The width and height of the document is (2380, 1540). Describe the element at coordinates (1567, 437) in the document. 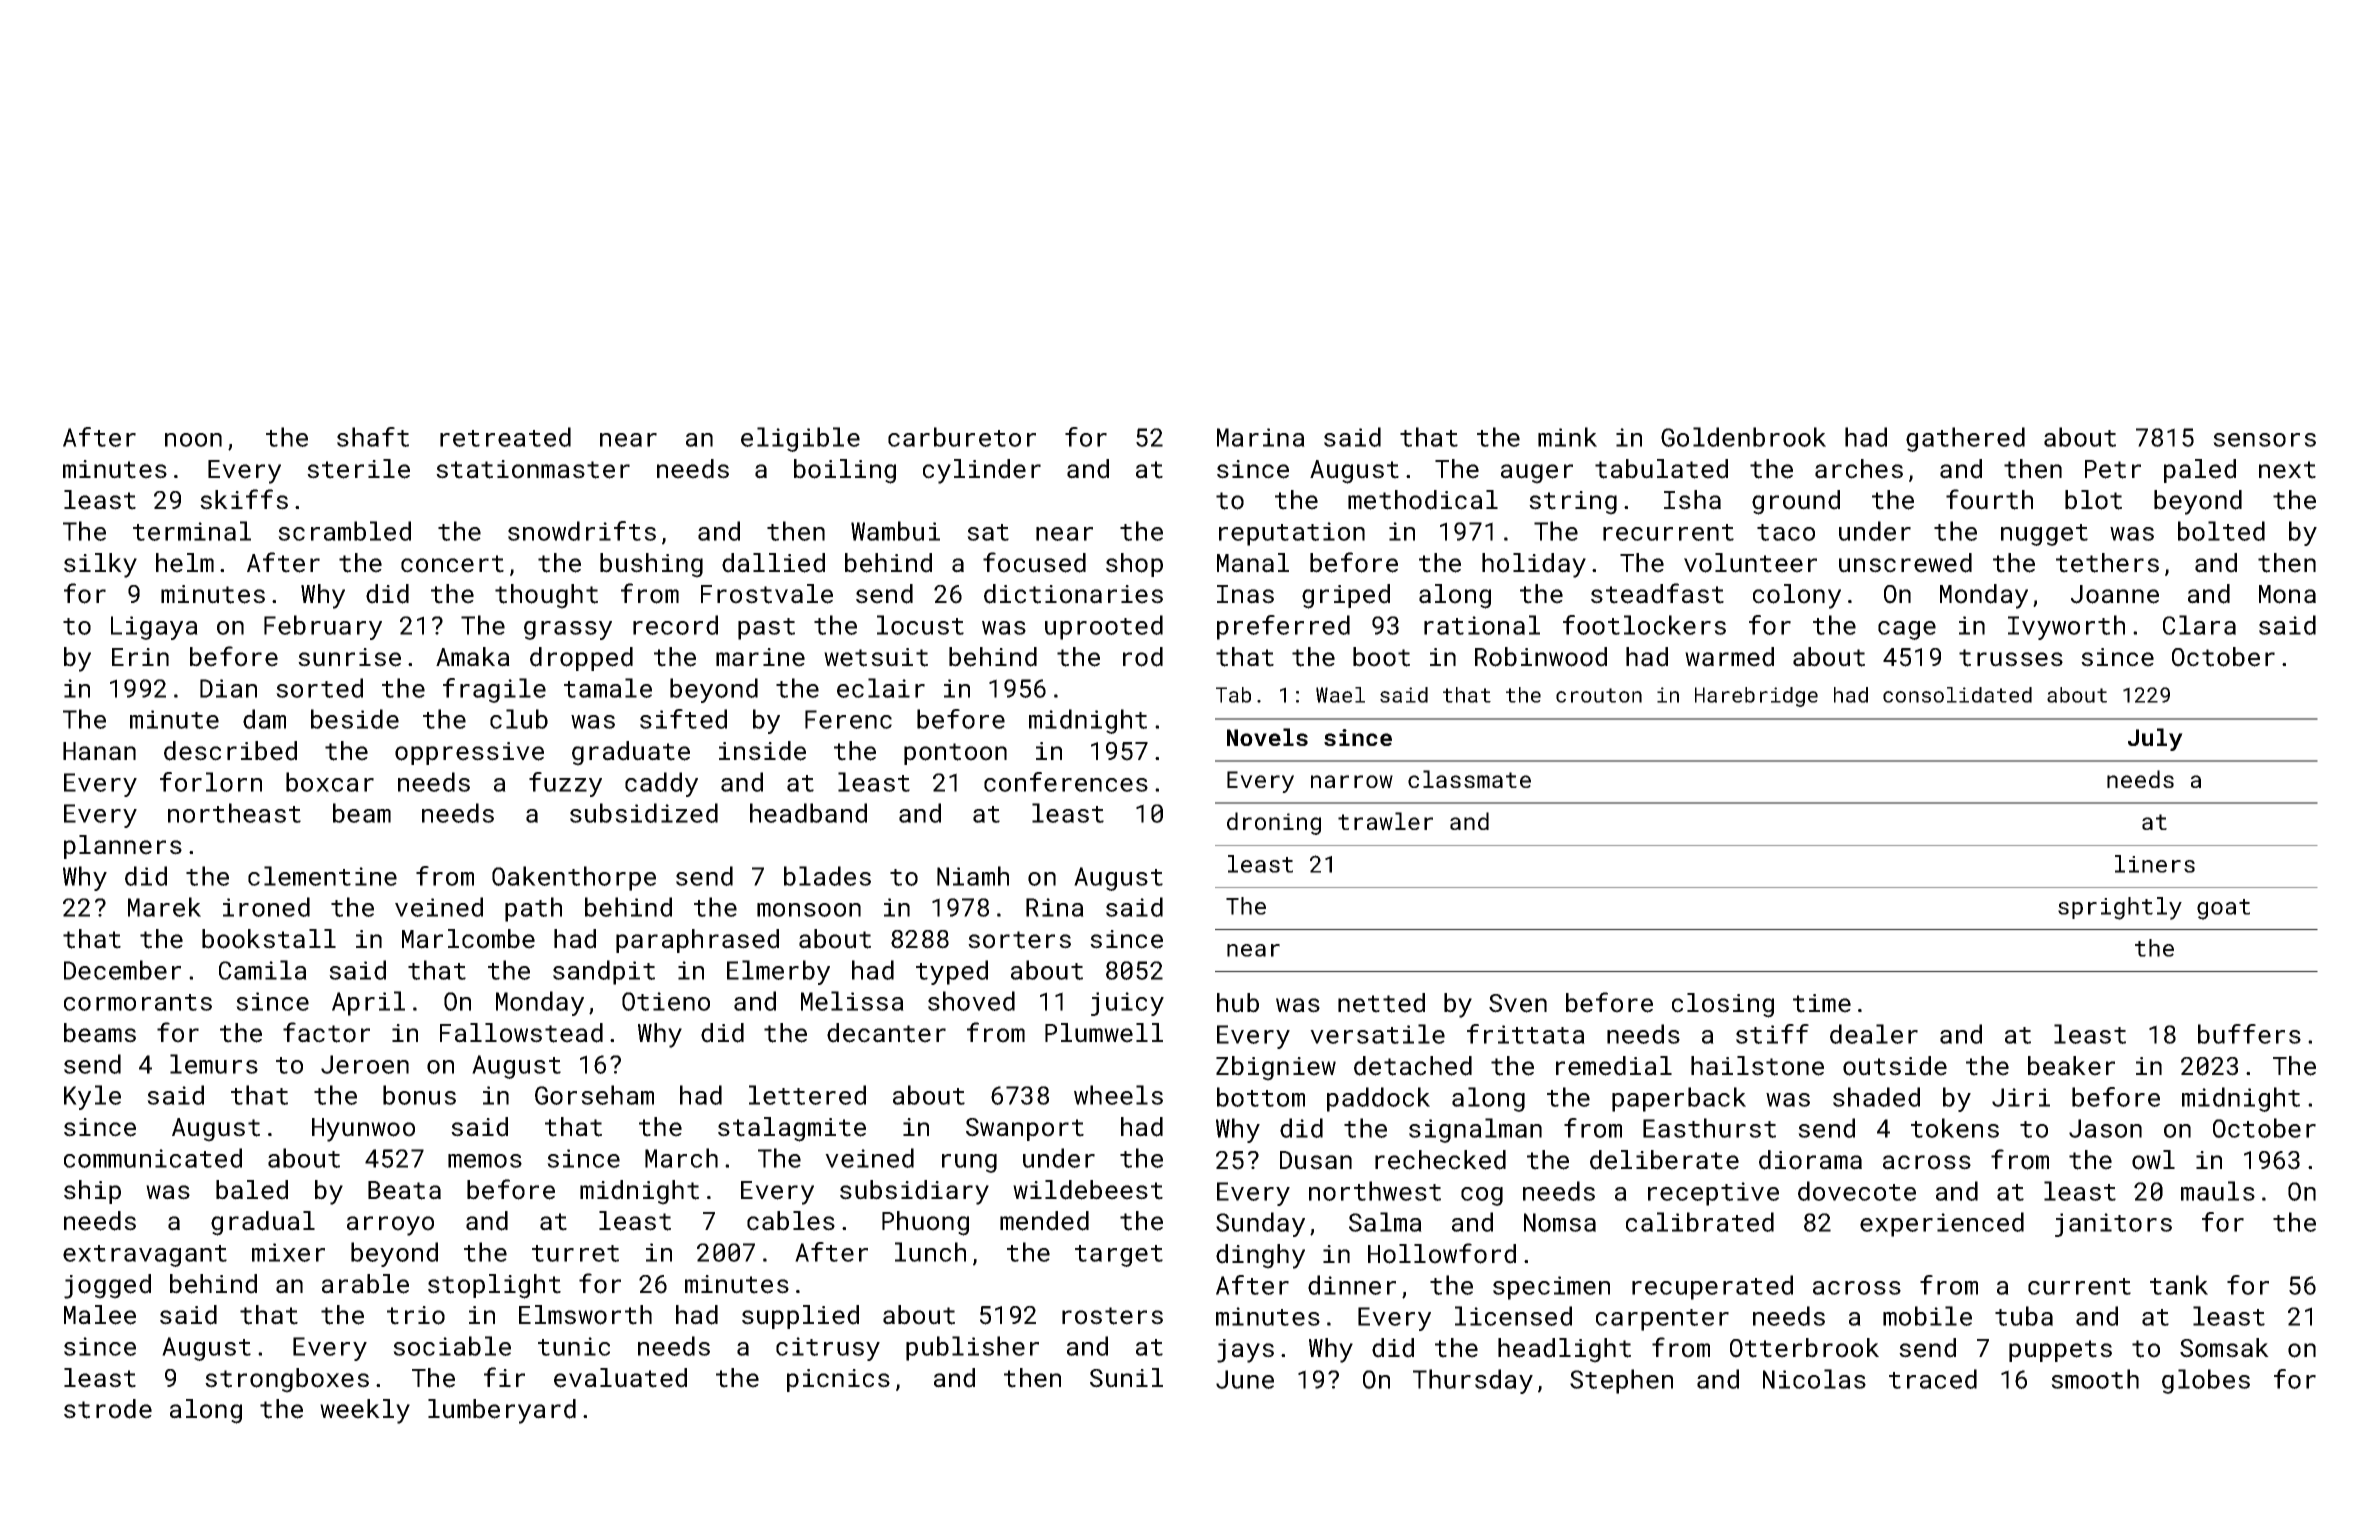

I see `mink` at that location.
